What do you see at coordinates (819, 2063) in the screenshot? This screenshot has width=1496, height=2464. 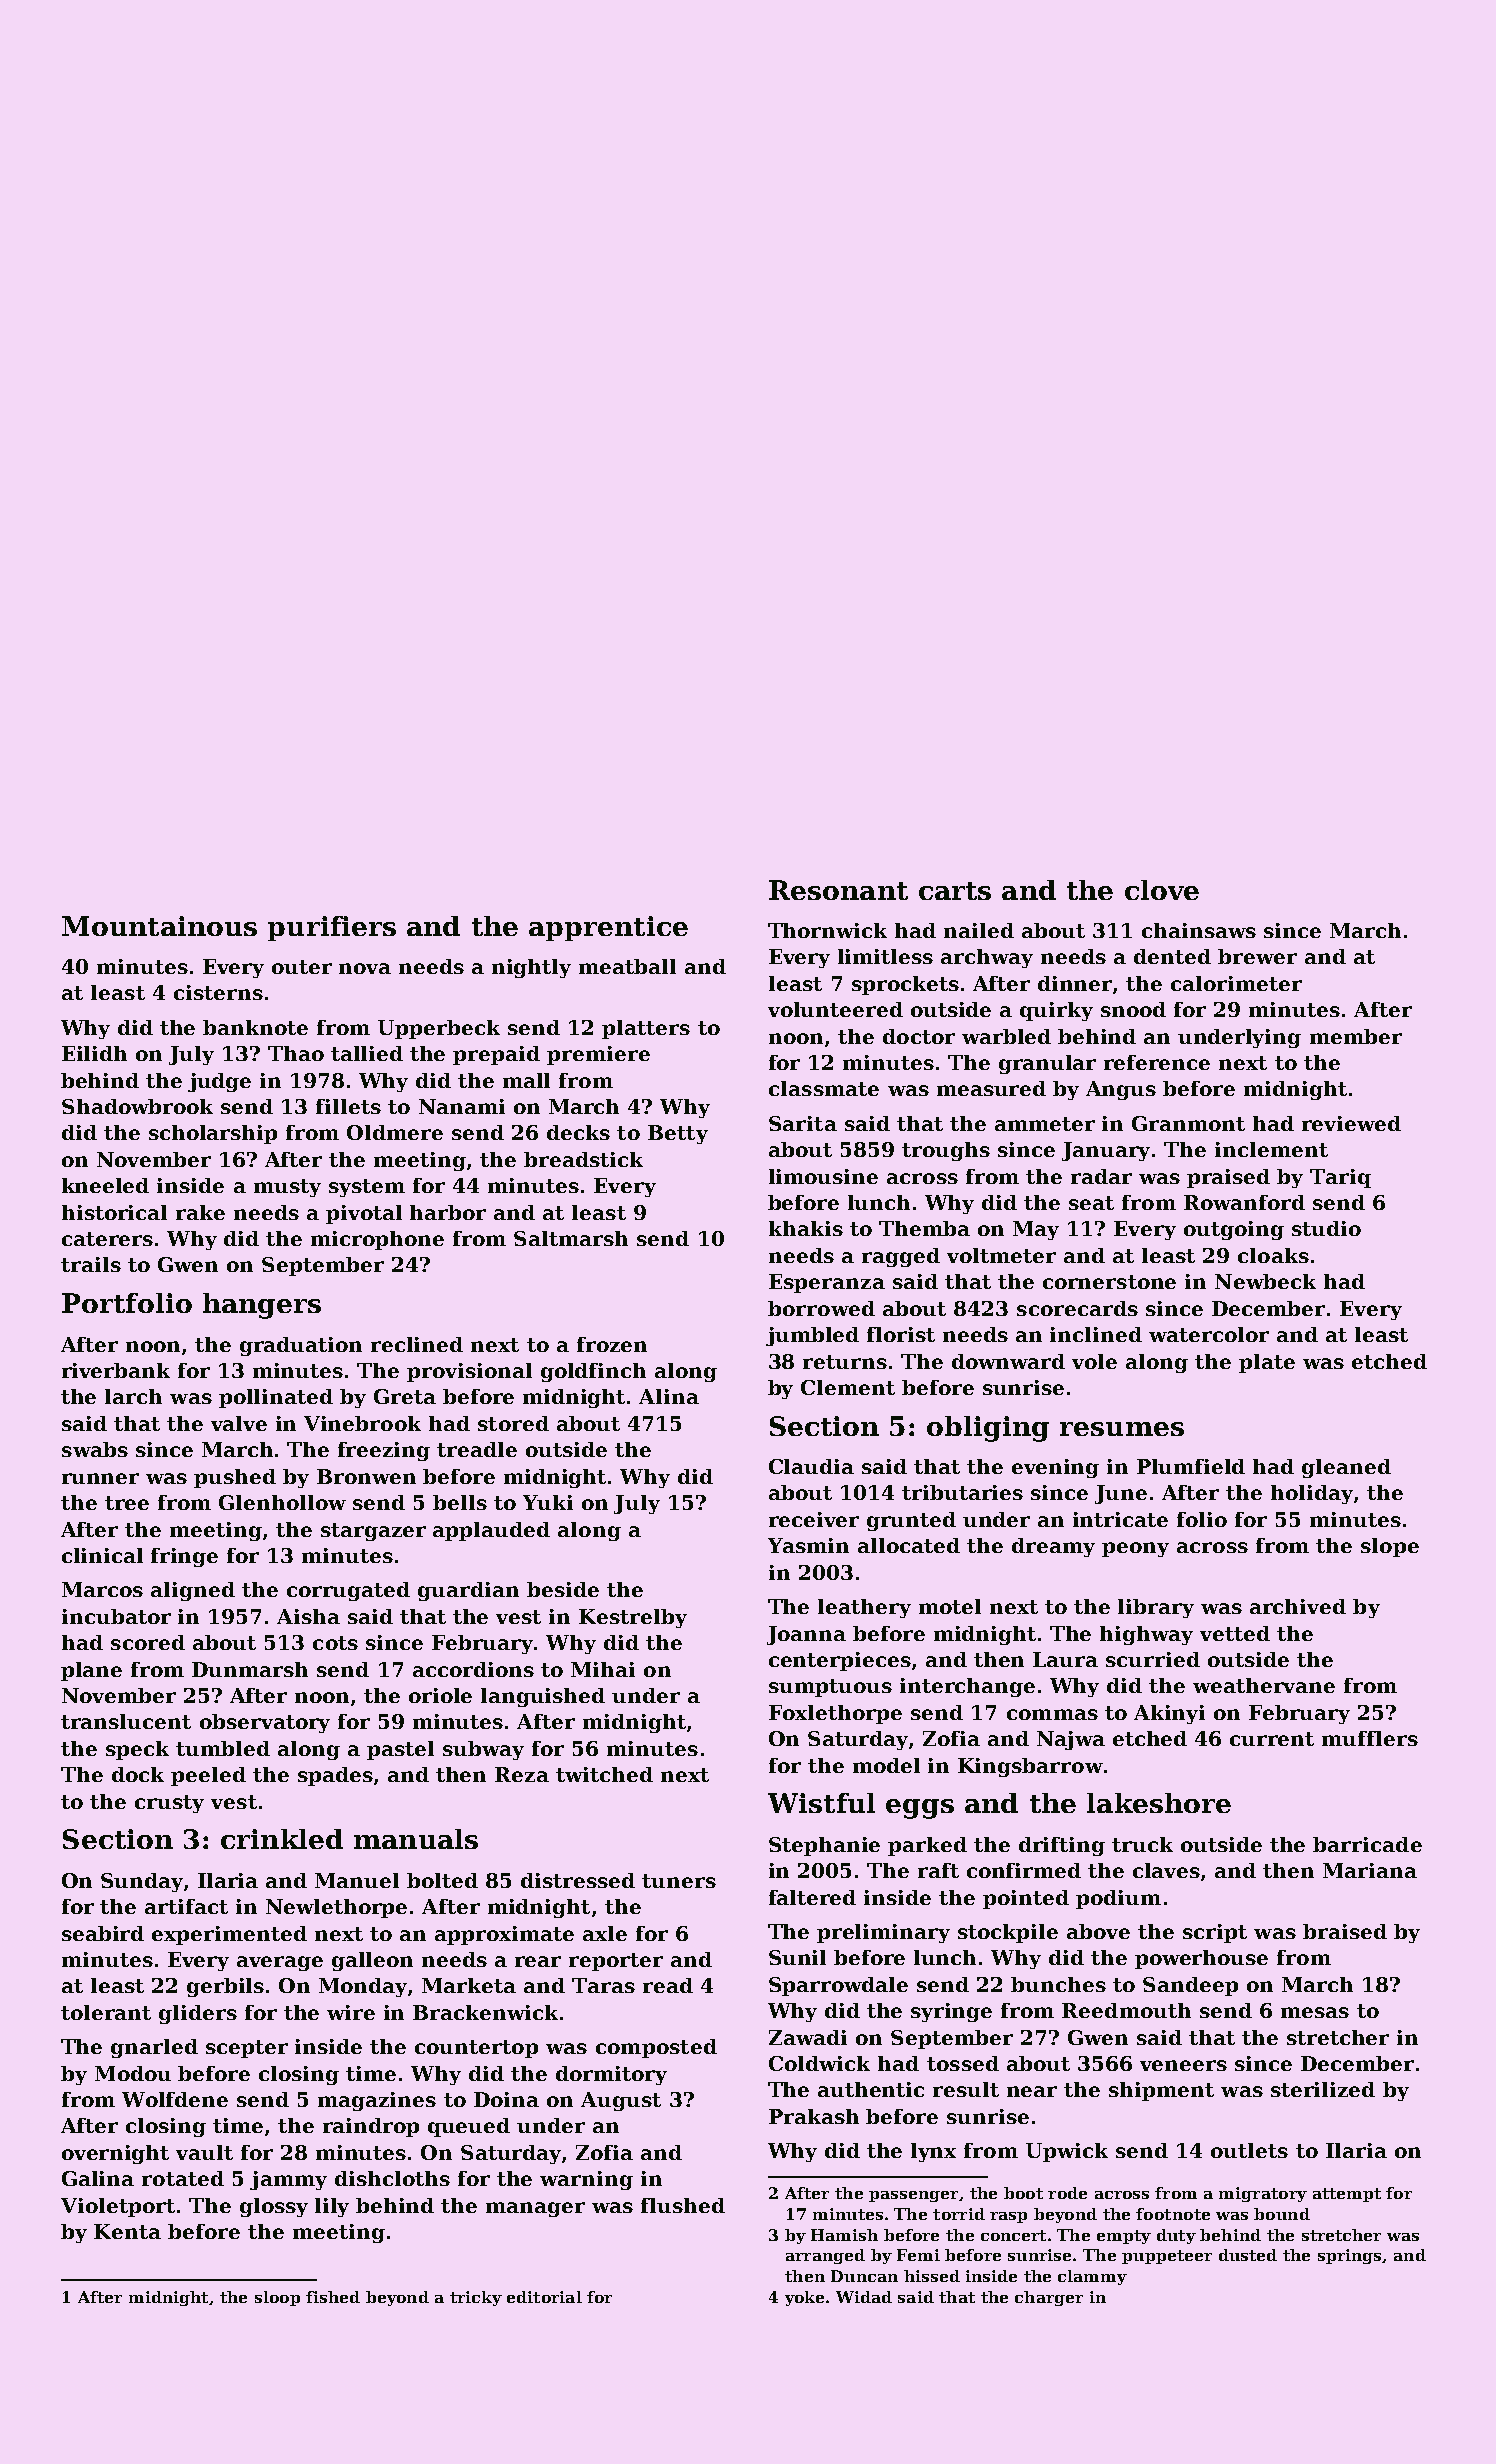 I see `Coldwick` at bounding box center [819, 2063].
